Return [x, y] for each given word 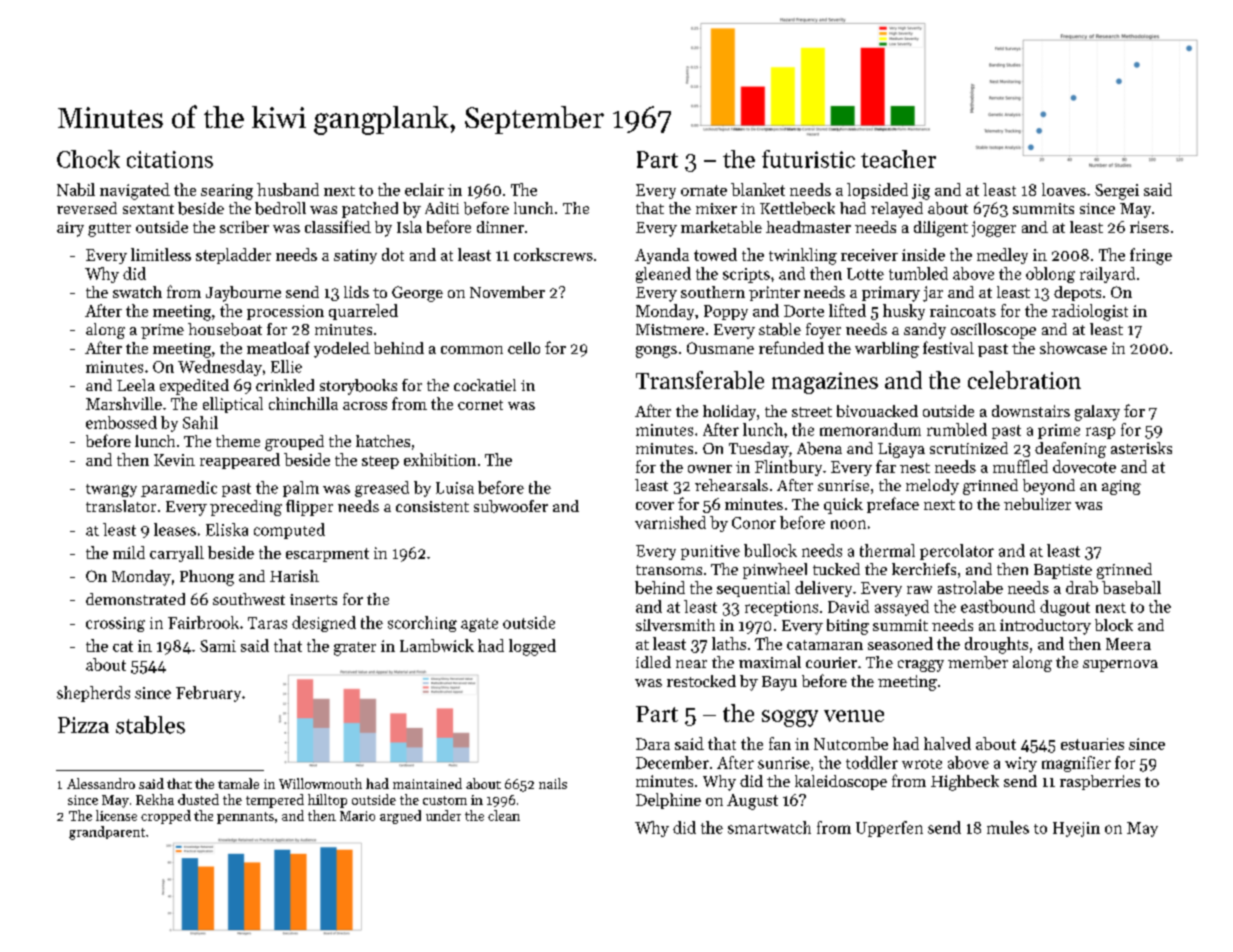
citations [170, 159]
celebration [1024, 380]
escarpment [327, 555]
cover [655, 506]
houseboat [225, 329]
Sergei [1117, 192]
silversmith [675, 625]
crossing [115, 624]
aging [1121, 487]
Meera [1128, 644]
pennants [245, 818]
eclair [424, 189]
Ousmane [720, 348]
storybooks [358, 387]
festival [948, 347]
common [472, 350]
